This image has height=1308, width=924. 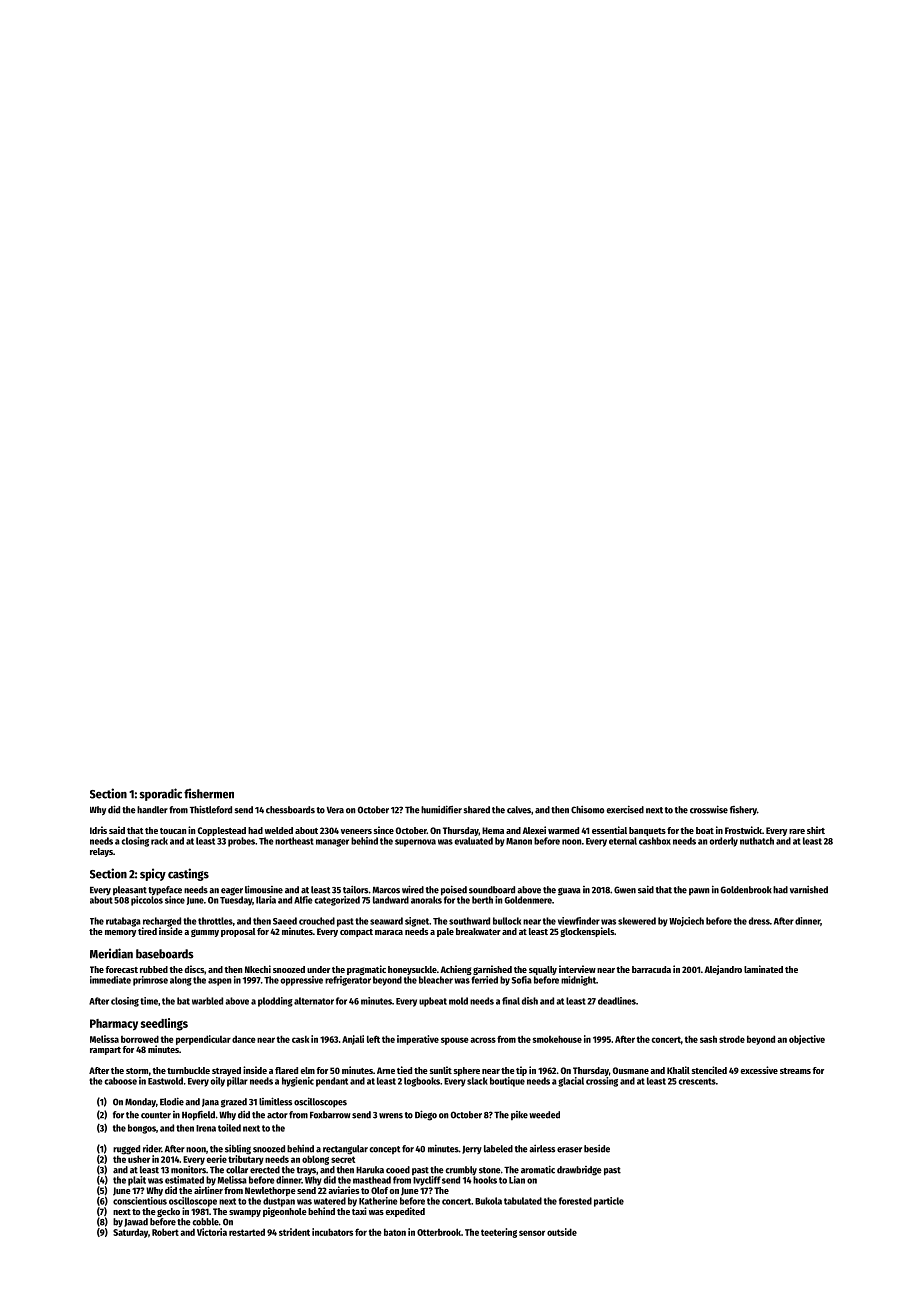 I want to click on airliner, so click(x=208, y=1190).
